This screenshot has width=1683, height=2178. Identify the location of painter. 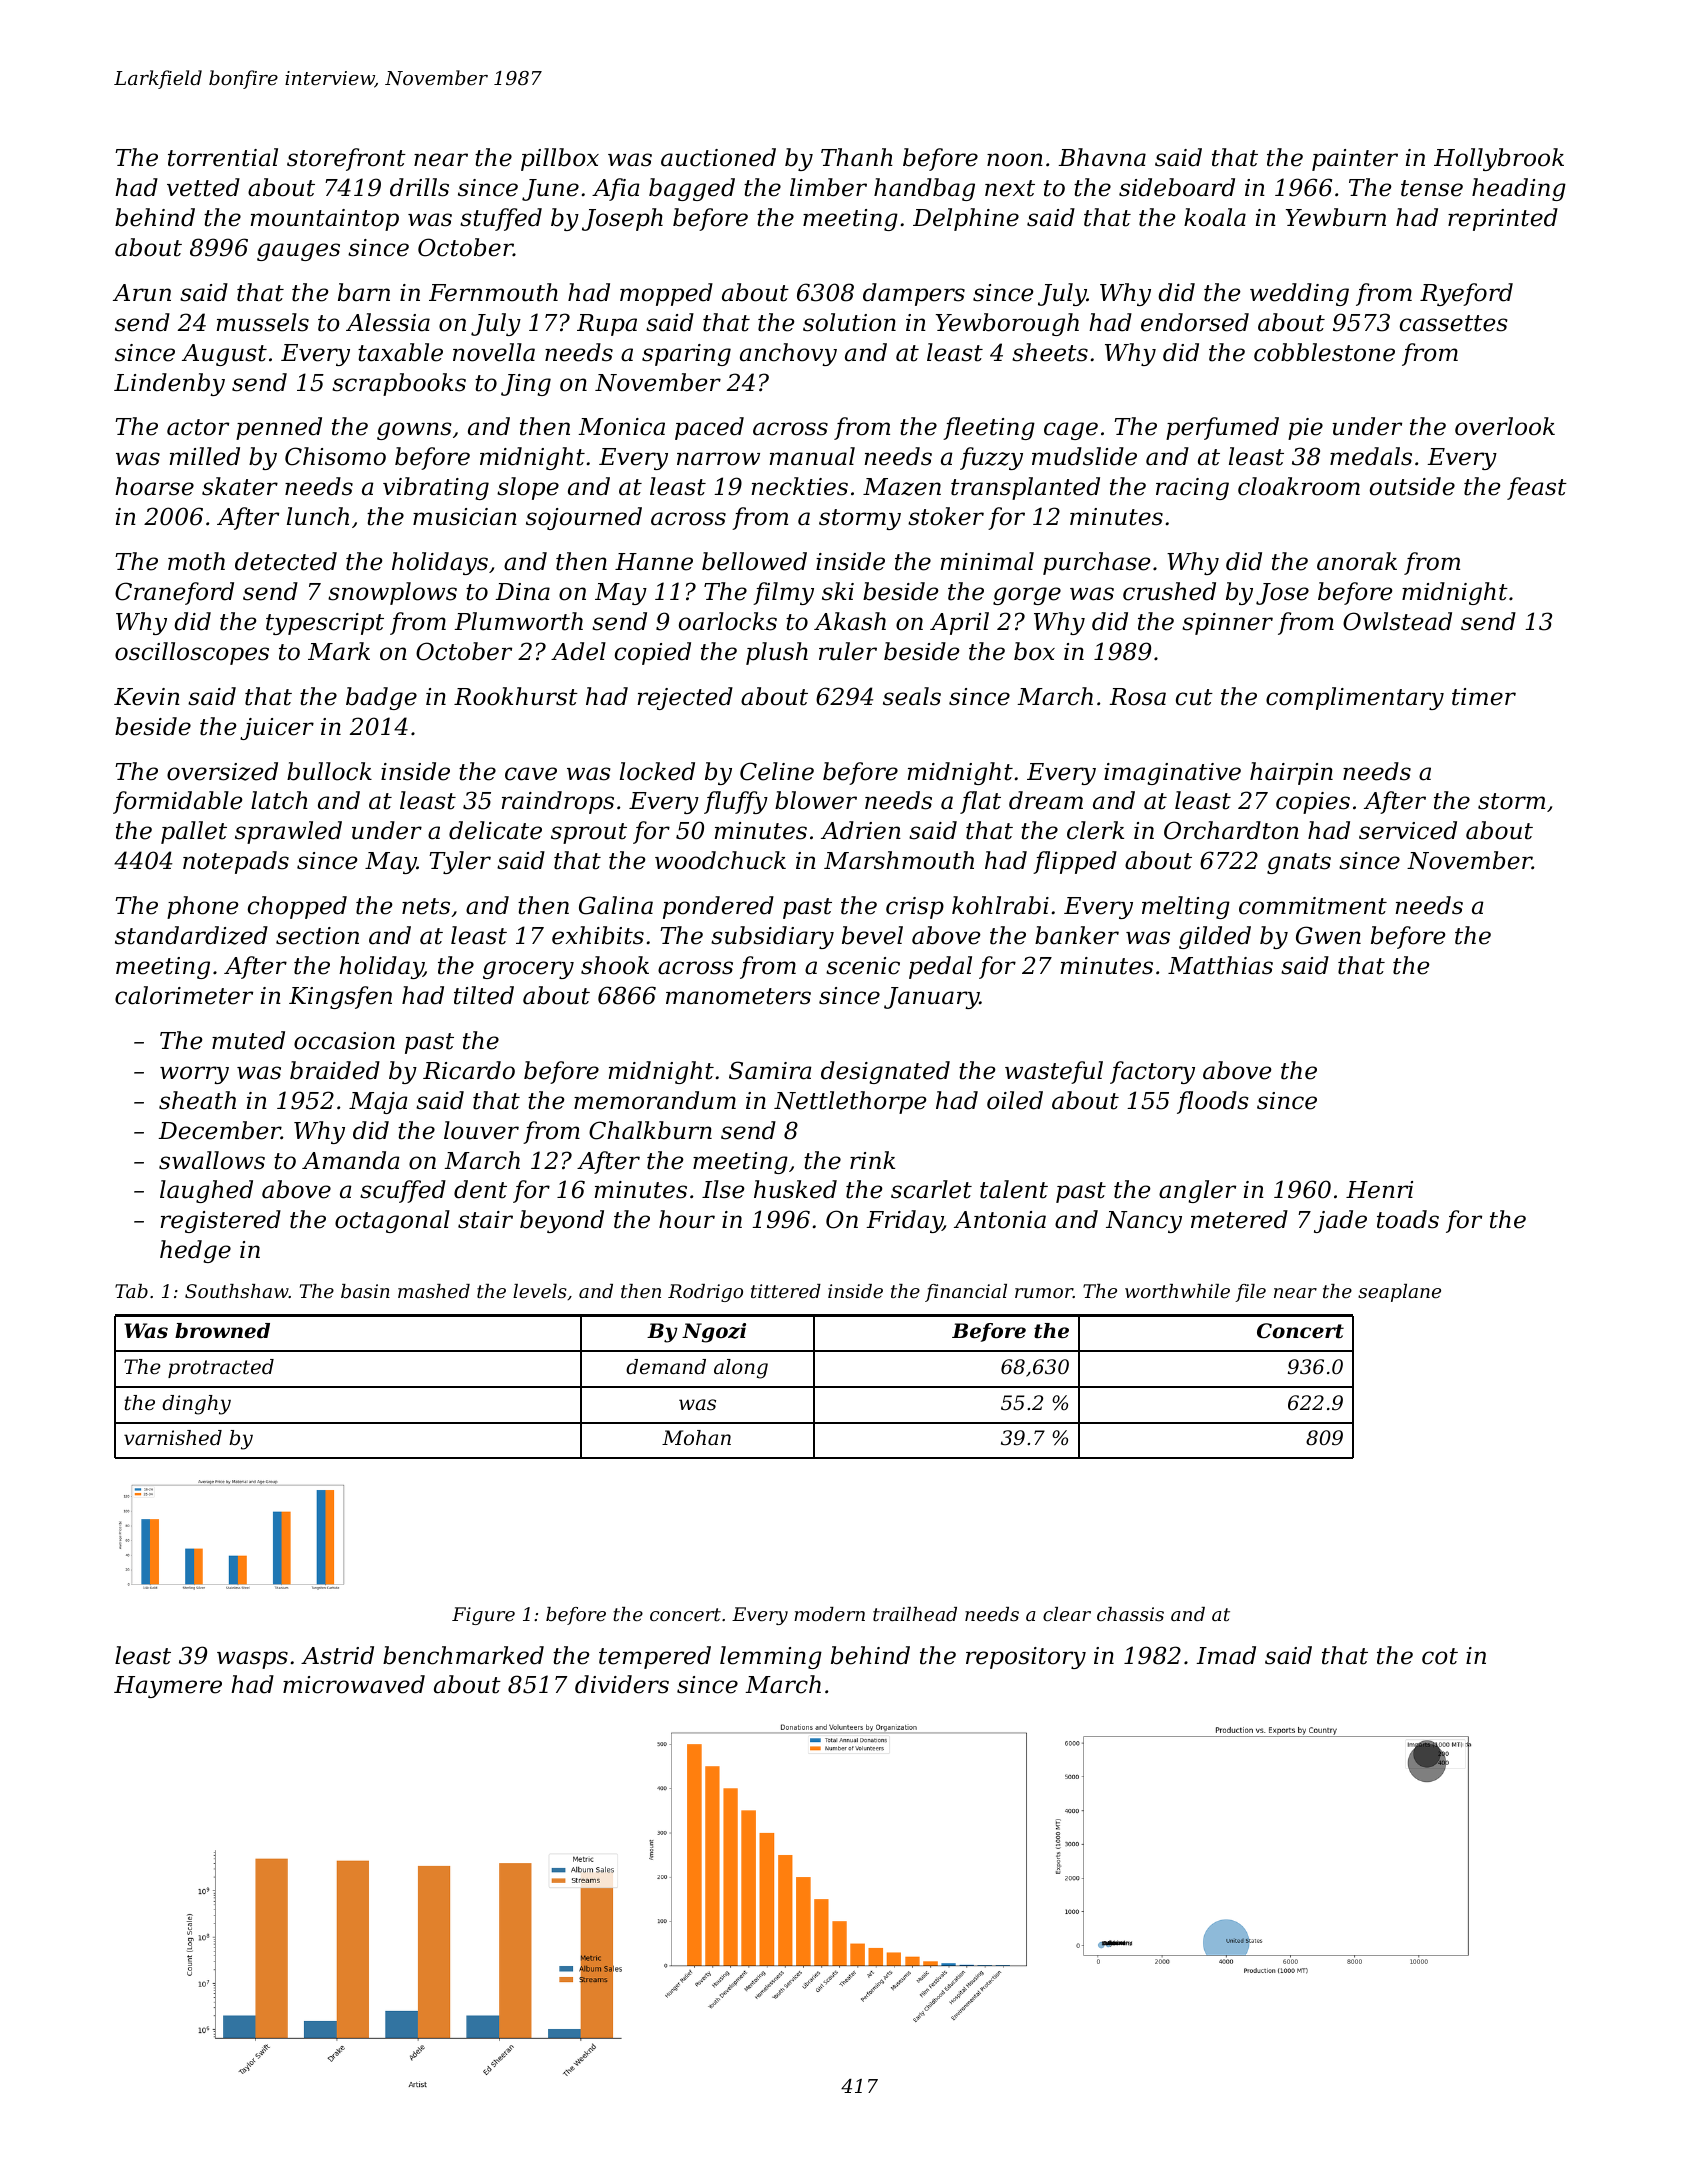
(1355, 160).
